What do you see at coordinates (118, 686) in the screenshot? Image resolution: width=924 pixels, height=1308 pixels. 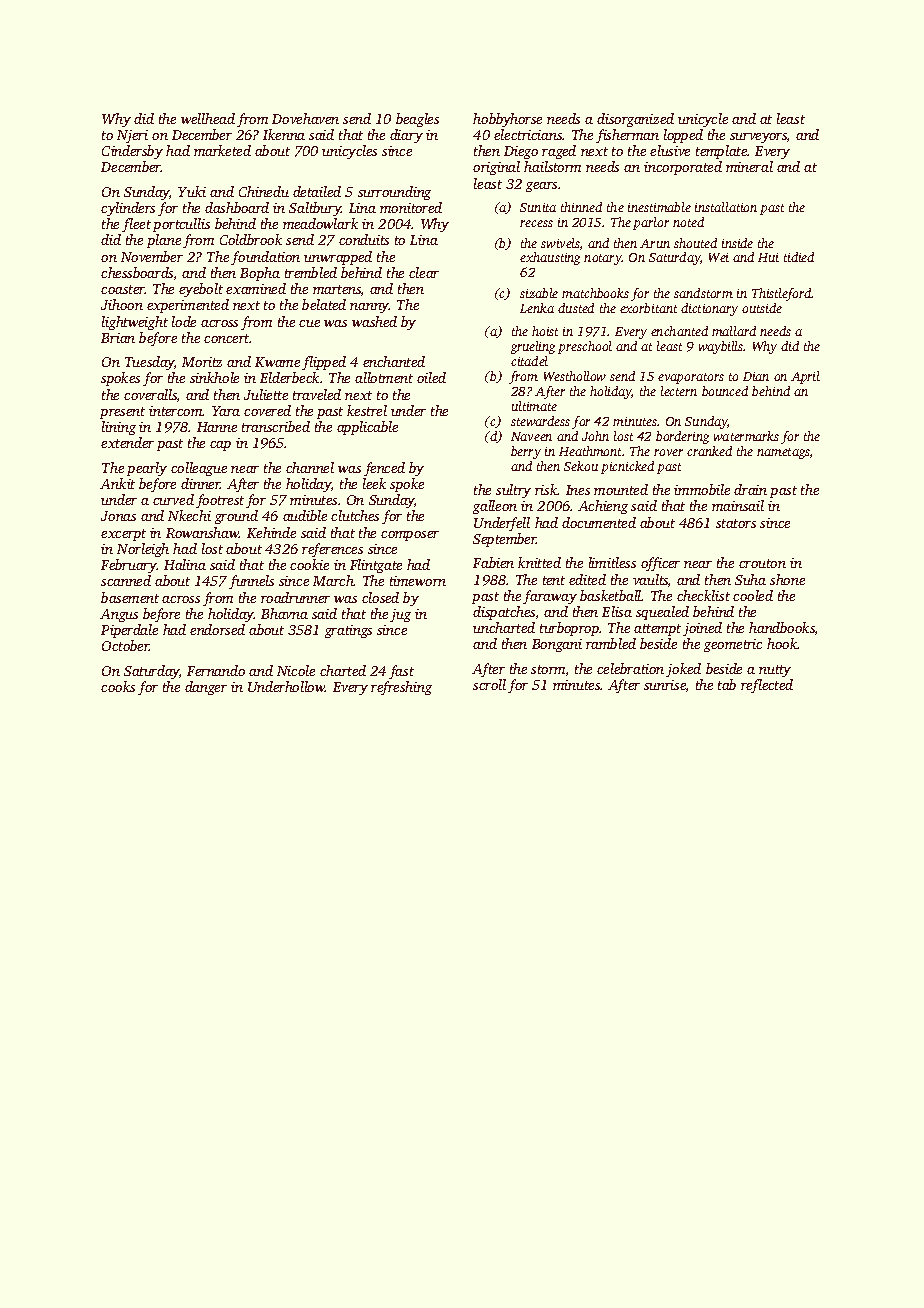 I see `cooks` at bounding box center [118, 686].
